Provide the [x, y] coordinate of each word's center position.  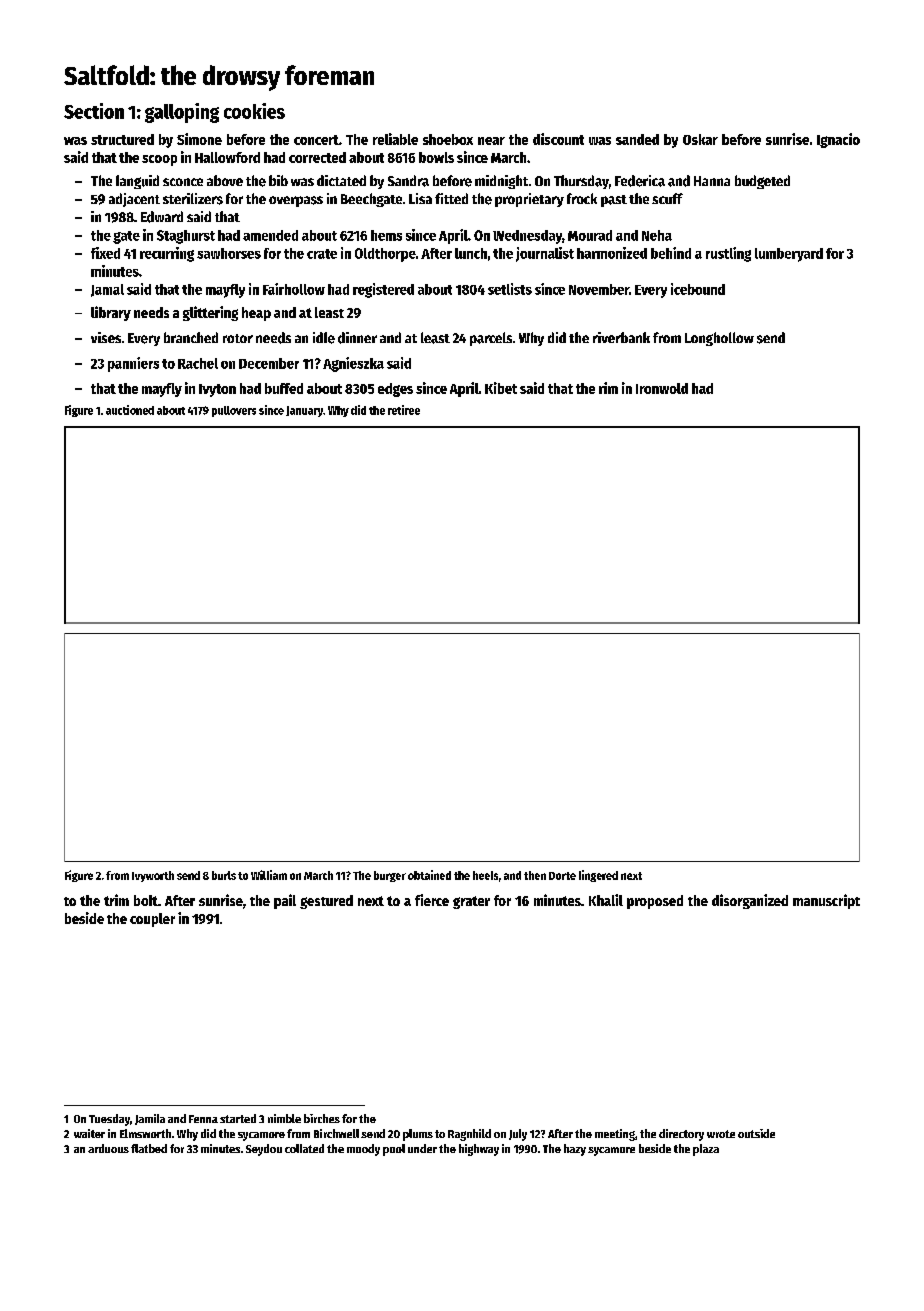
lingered [598, 876]
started [238, 1118]
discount [558, 139]
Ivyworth [153, 876]
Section [94, 111]
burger [390, 876]
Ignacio [838, 140]
